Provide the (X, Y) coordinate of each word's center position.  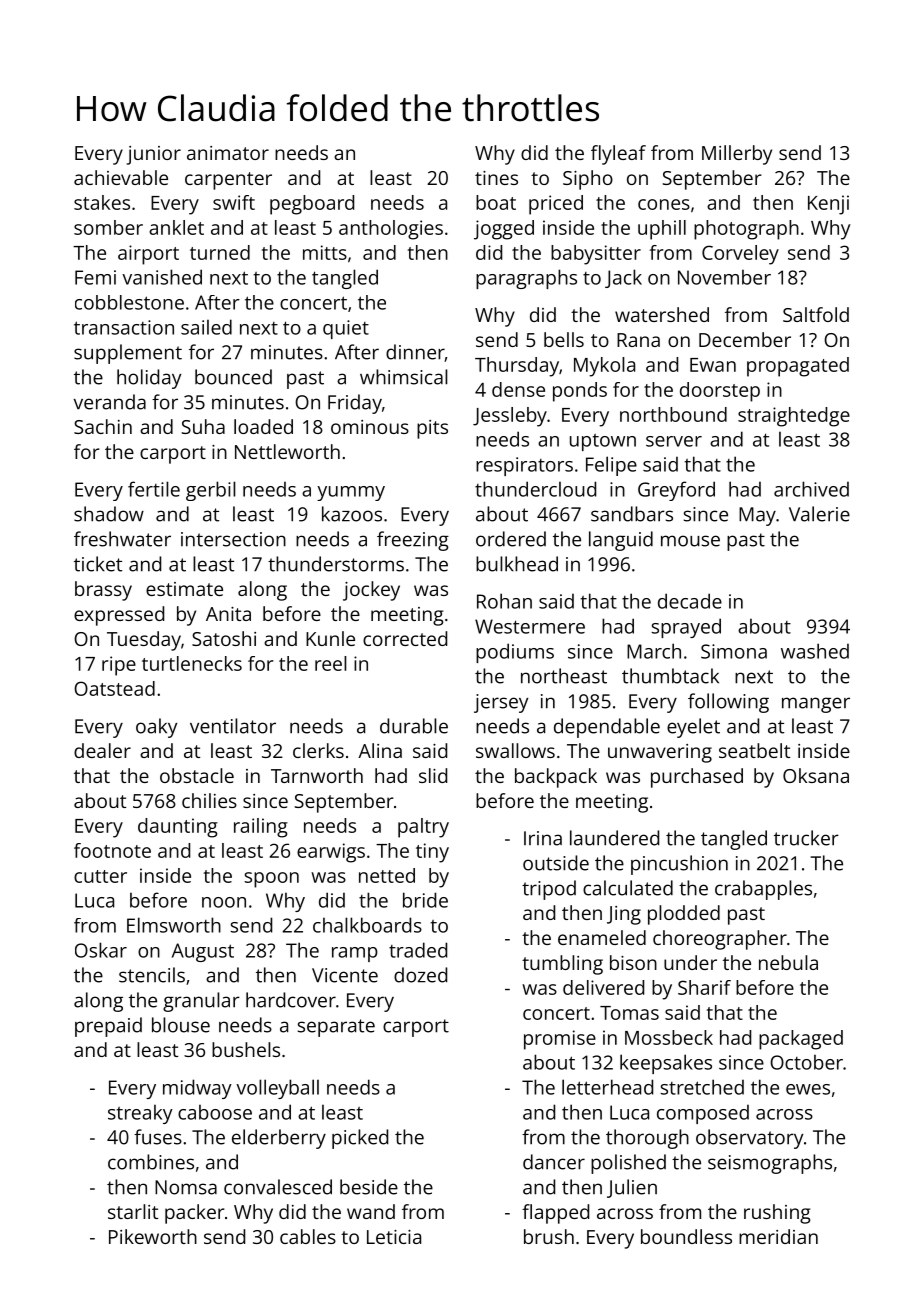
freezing (413, 541)
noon (224, 902)
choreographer (720, 940)
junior (153, 155)
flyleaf (618, 155)
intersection (233, 539)
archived (811, 489)
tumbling (562, 965)
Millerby (737, 155)
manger (816, 705)
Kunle (330, 638)
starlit (133, 1211)
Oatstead (114, 688)
